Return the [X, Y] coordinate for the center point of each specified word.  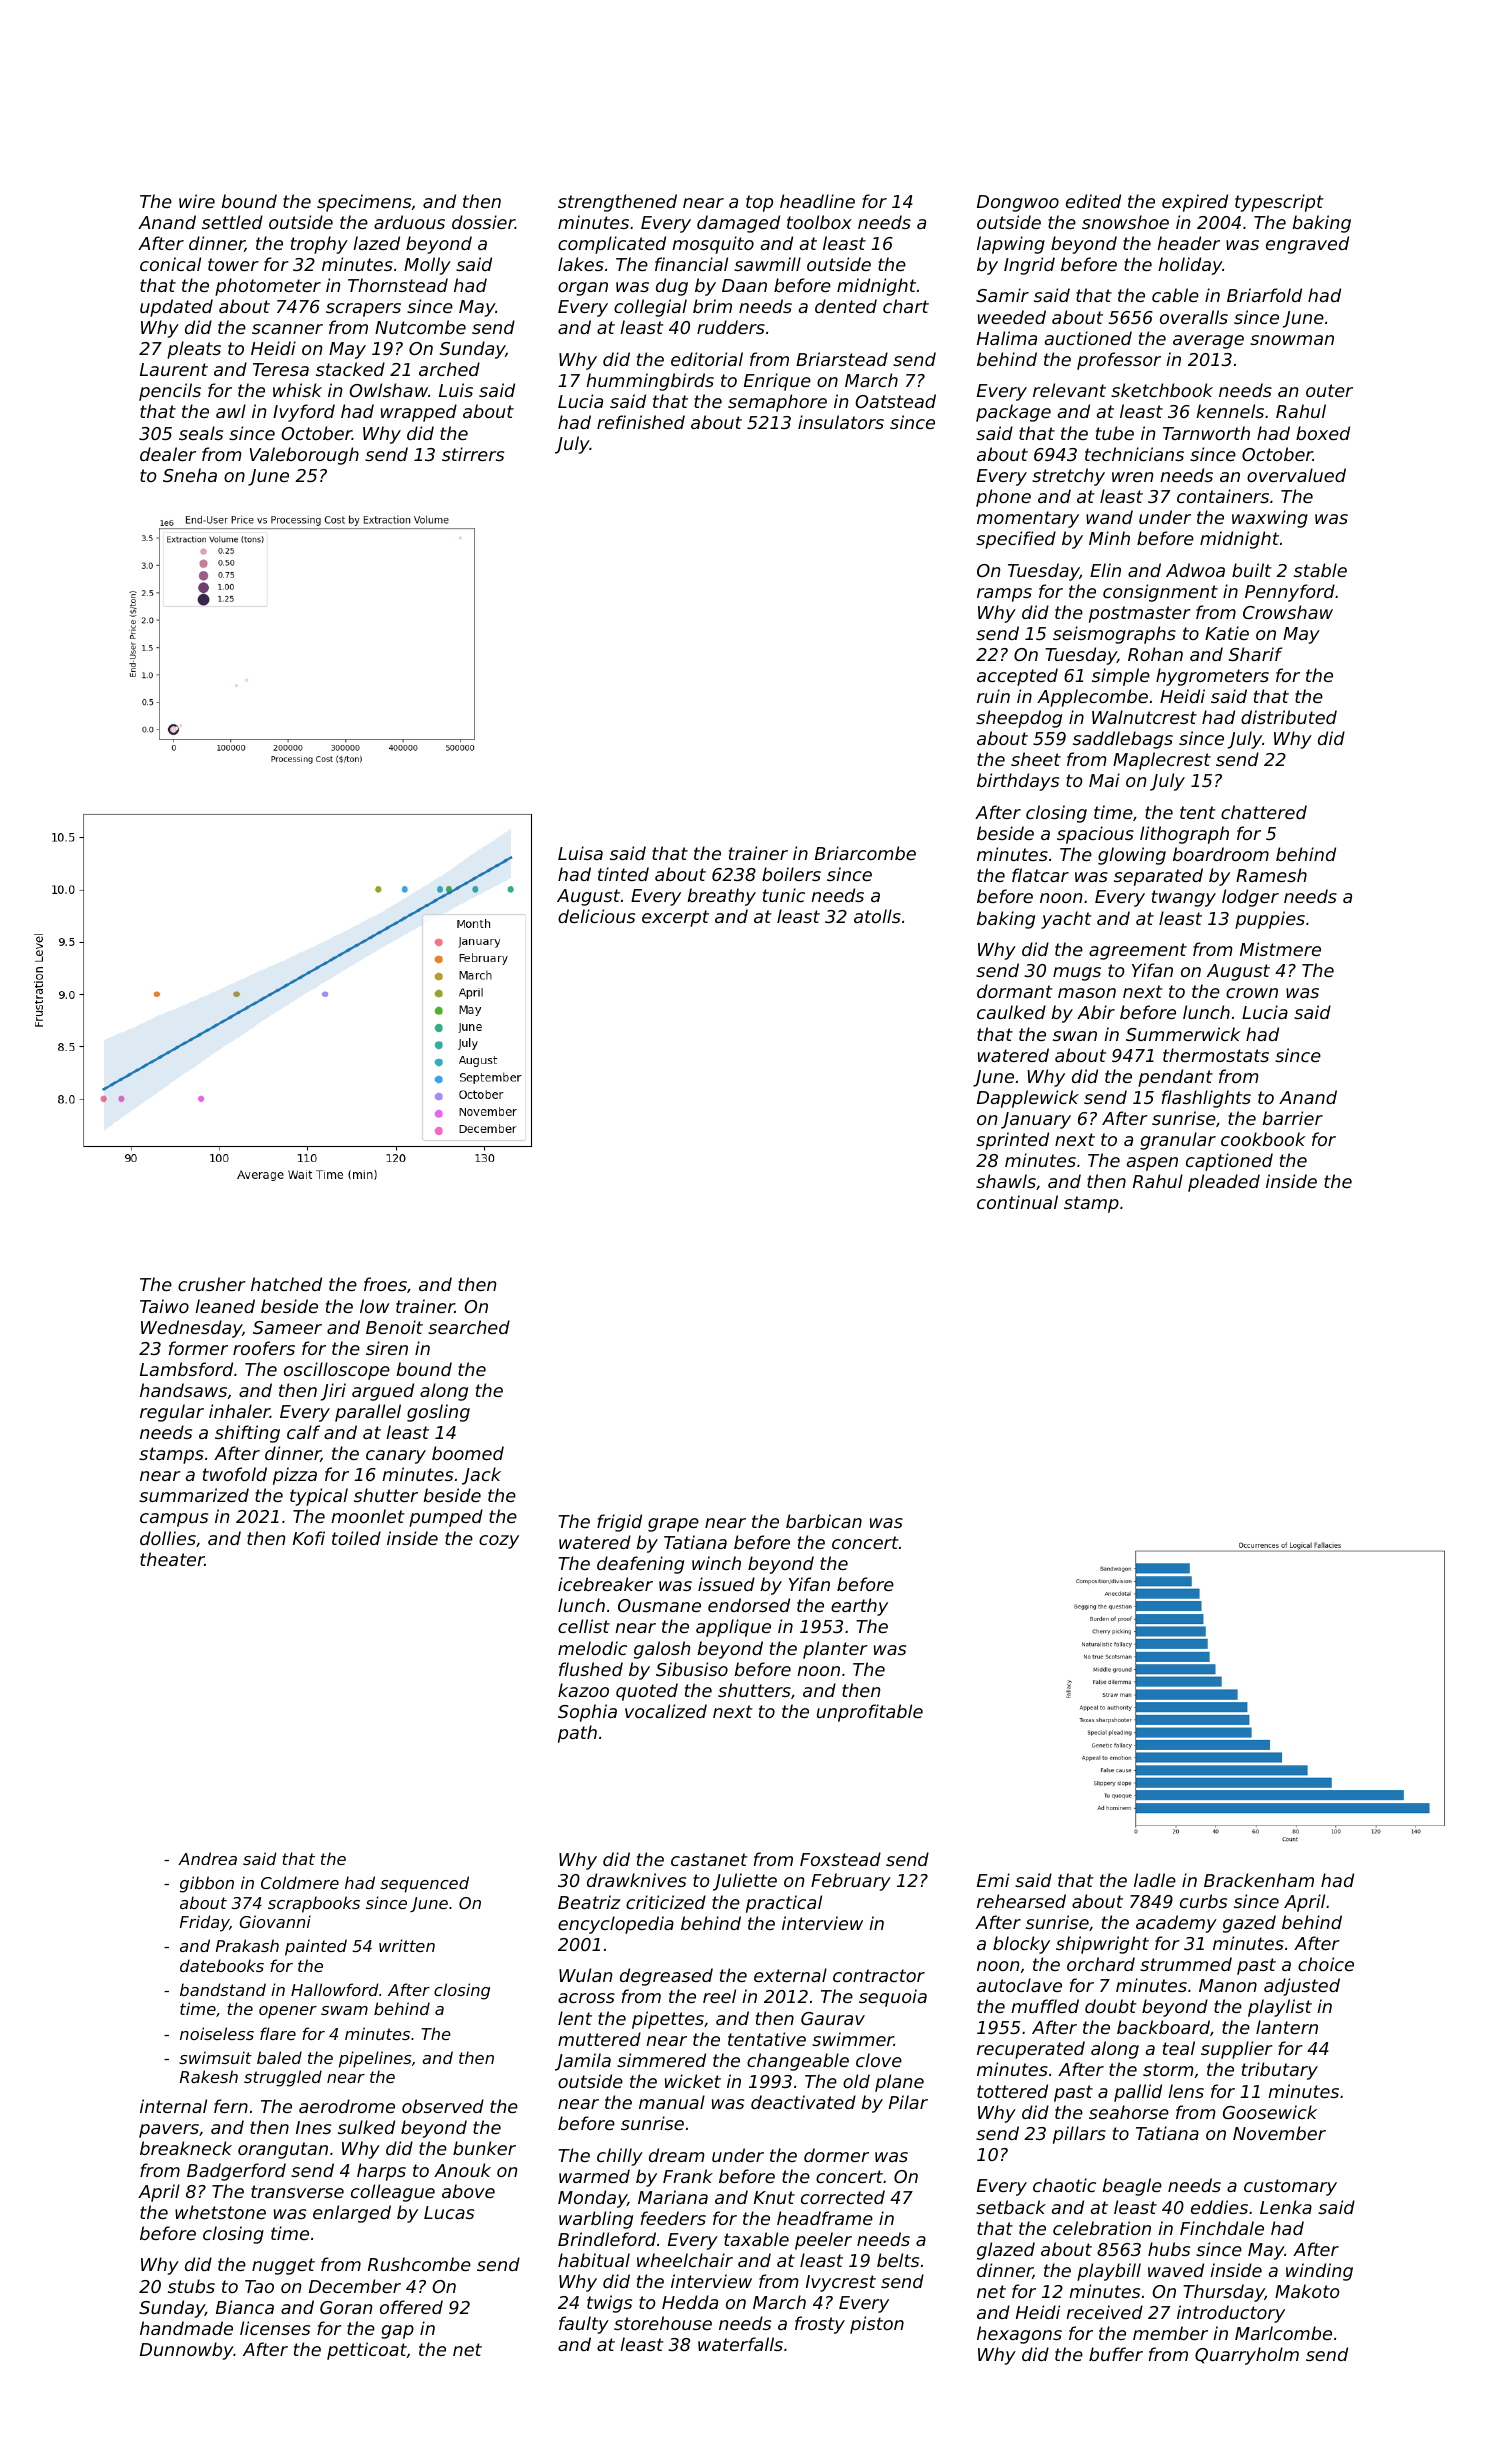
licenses [275, 2328]
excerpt [675, 918]
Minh [1109, 538]
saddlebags [1123, 740]
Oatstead [895, 401]
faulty [584, 2325]
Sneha [190, 475]
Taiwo [164, 1306]
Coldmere [300, 1882]
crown [1252, 993]
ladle [1155, 1880]
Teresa [281, 369]
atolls [877, 916]
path [577, 1734]
